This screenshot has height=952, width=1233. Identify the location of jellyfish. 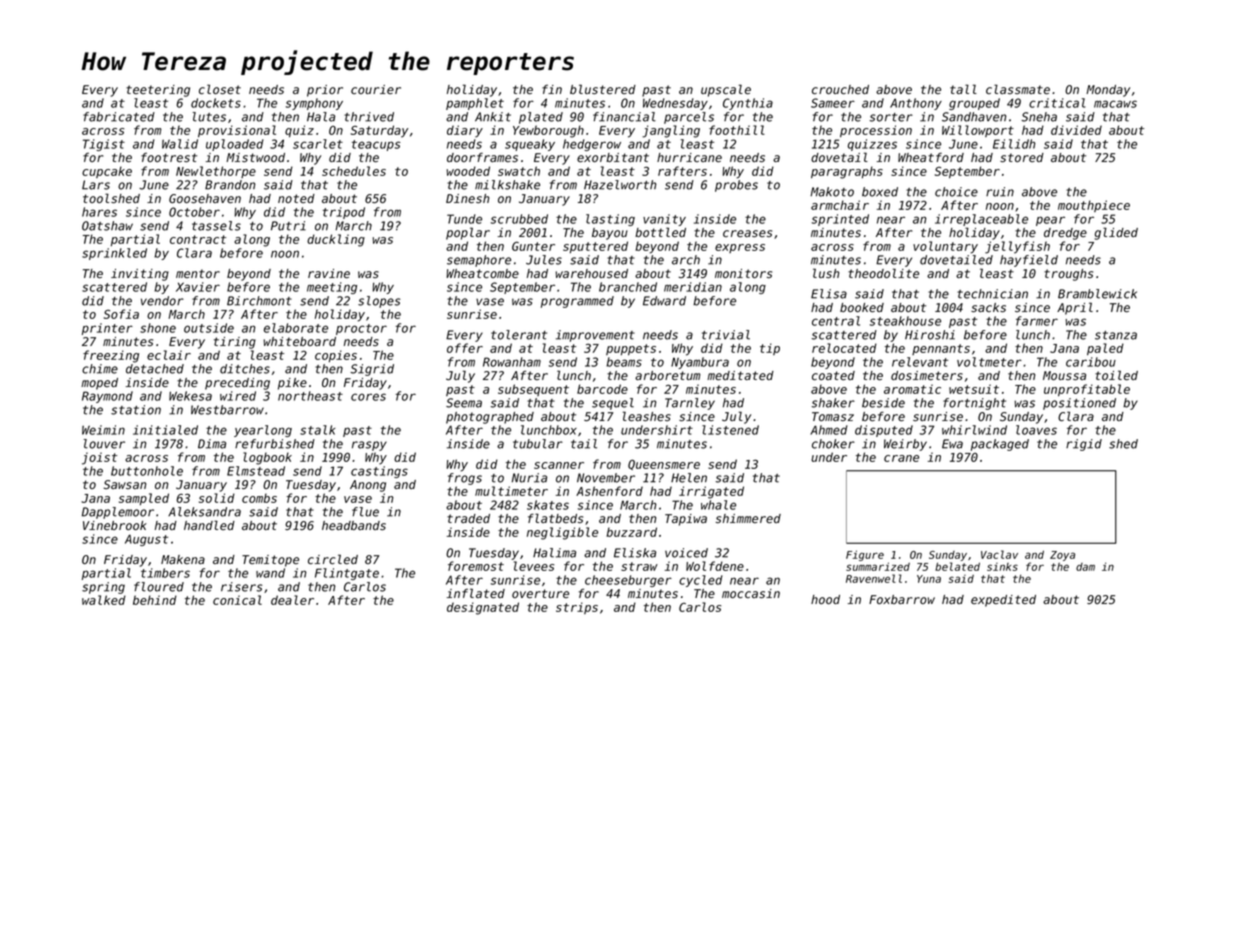
(1017, 247).
